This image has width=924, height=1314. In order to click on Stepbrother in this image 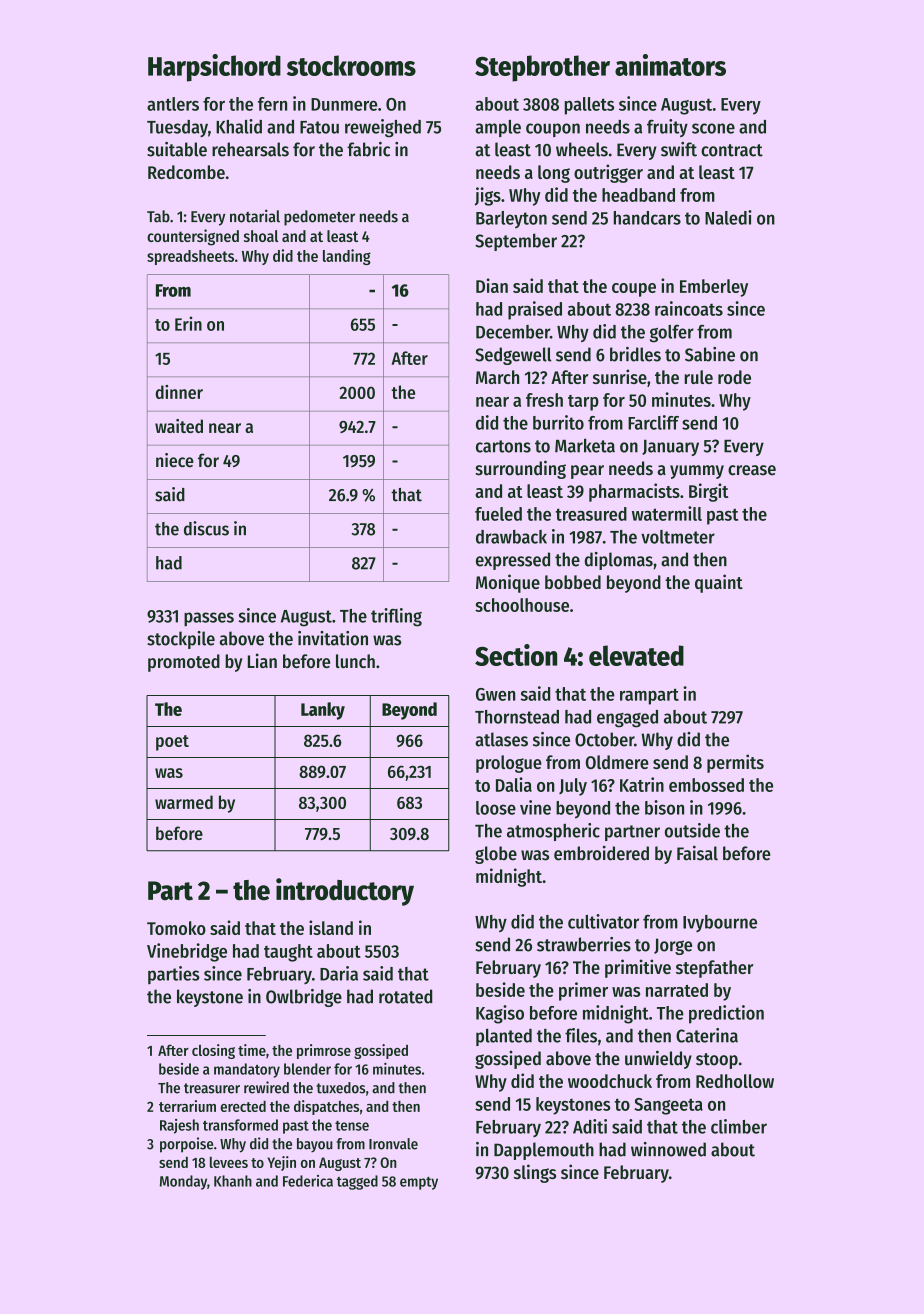, I will do `click(542, 68)`.
